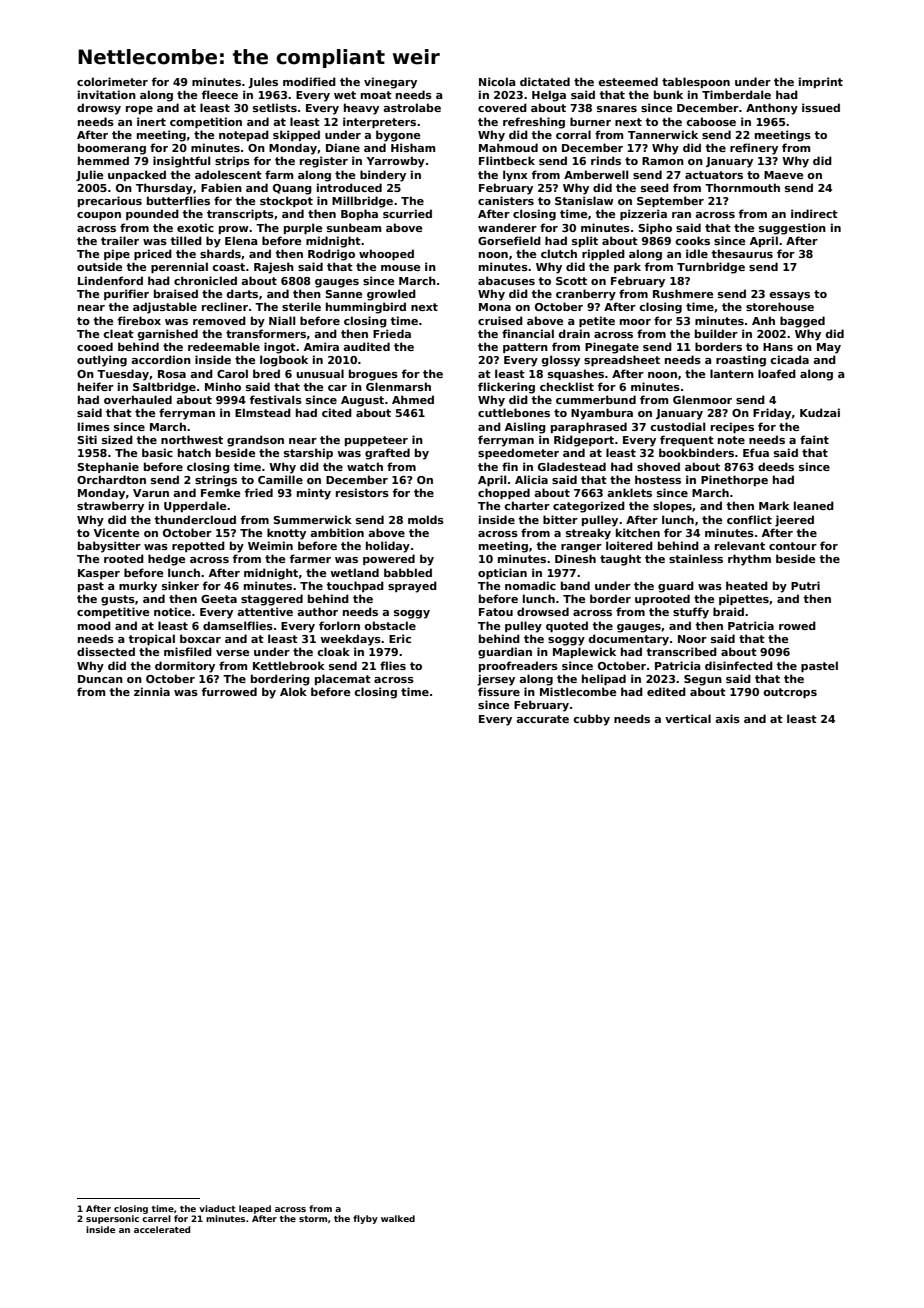 The height and width of the page is (1308, 924). I want to click on holiday, so click(388, 547).
